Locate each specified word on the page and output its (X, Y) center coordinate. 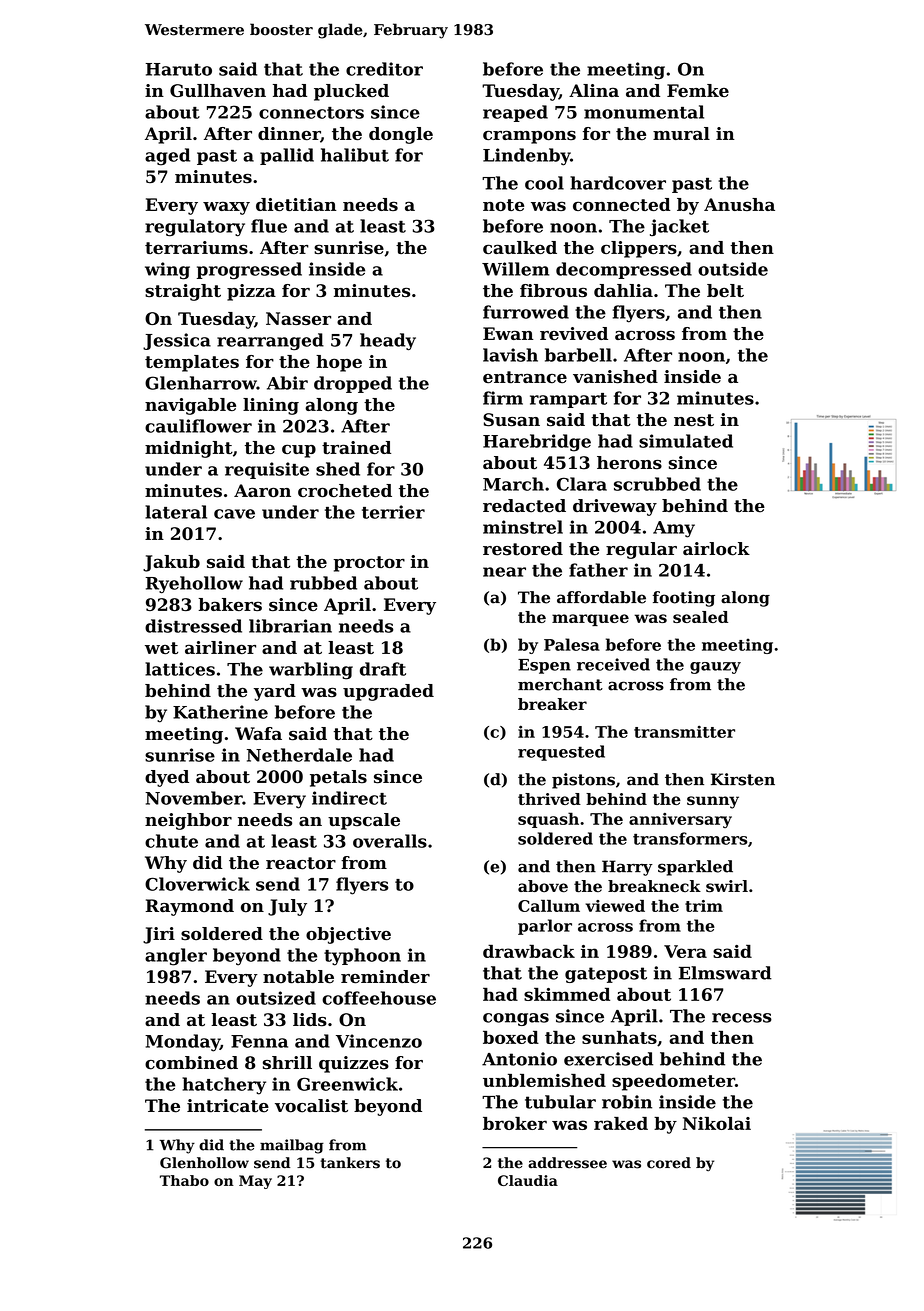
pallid (287, 156)
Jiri (159, 935)
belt (725, 290)
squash (548, 820)
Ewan (508, 333)
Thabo (184, 1180)
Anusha (739, 204)
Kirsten (743, 779)
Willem (515, 269)
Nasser (298, 318)
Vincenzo (379, 1041)
